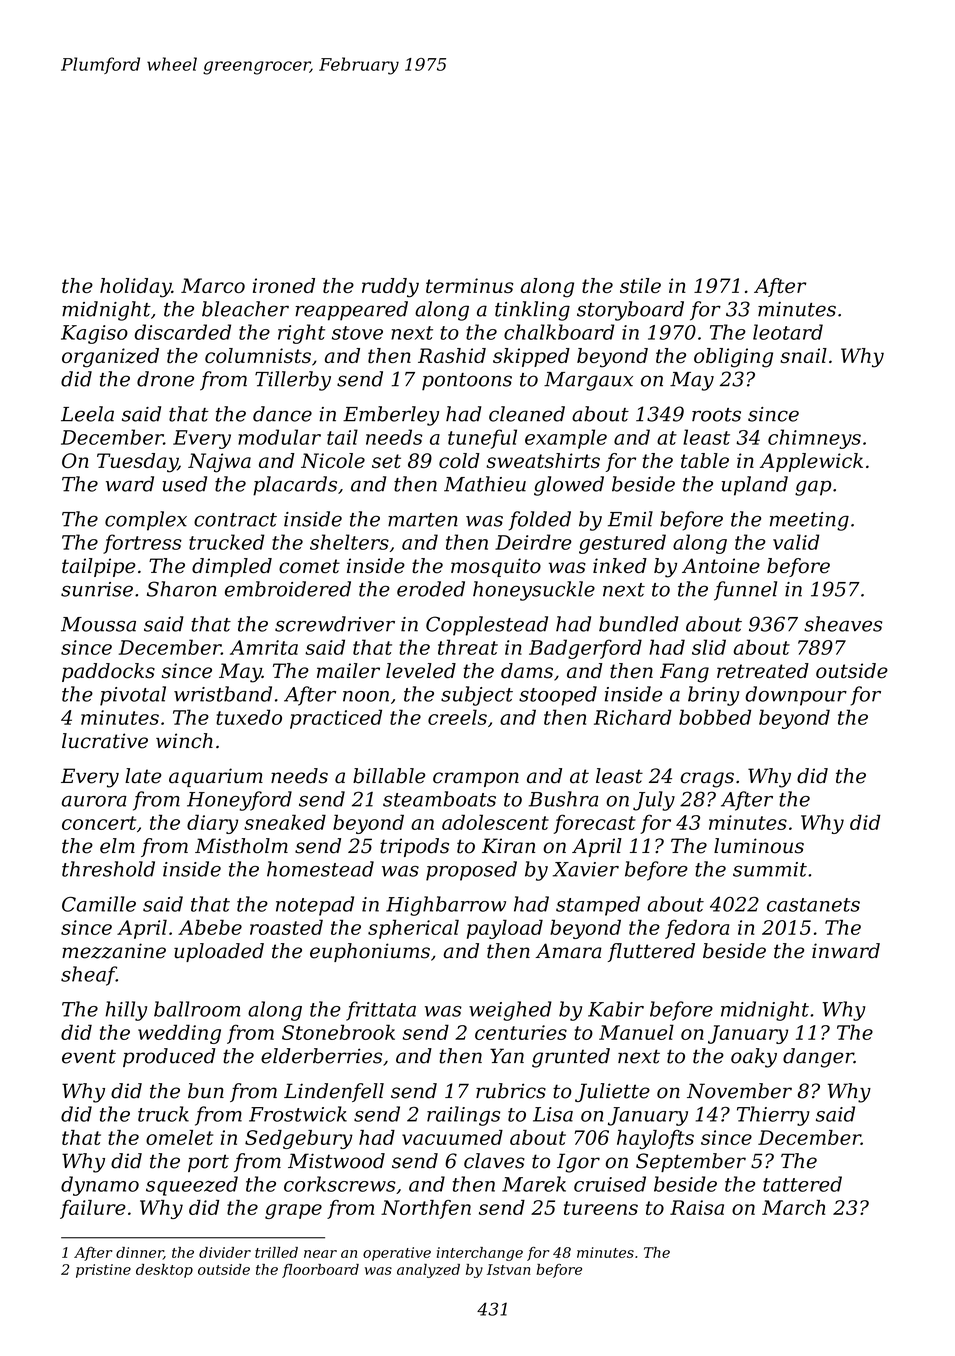 Image resolution: width=955 pixels, height=1356 pixels. I want to click on stooped, so click(558, 696).
